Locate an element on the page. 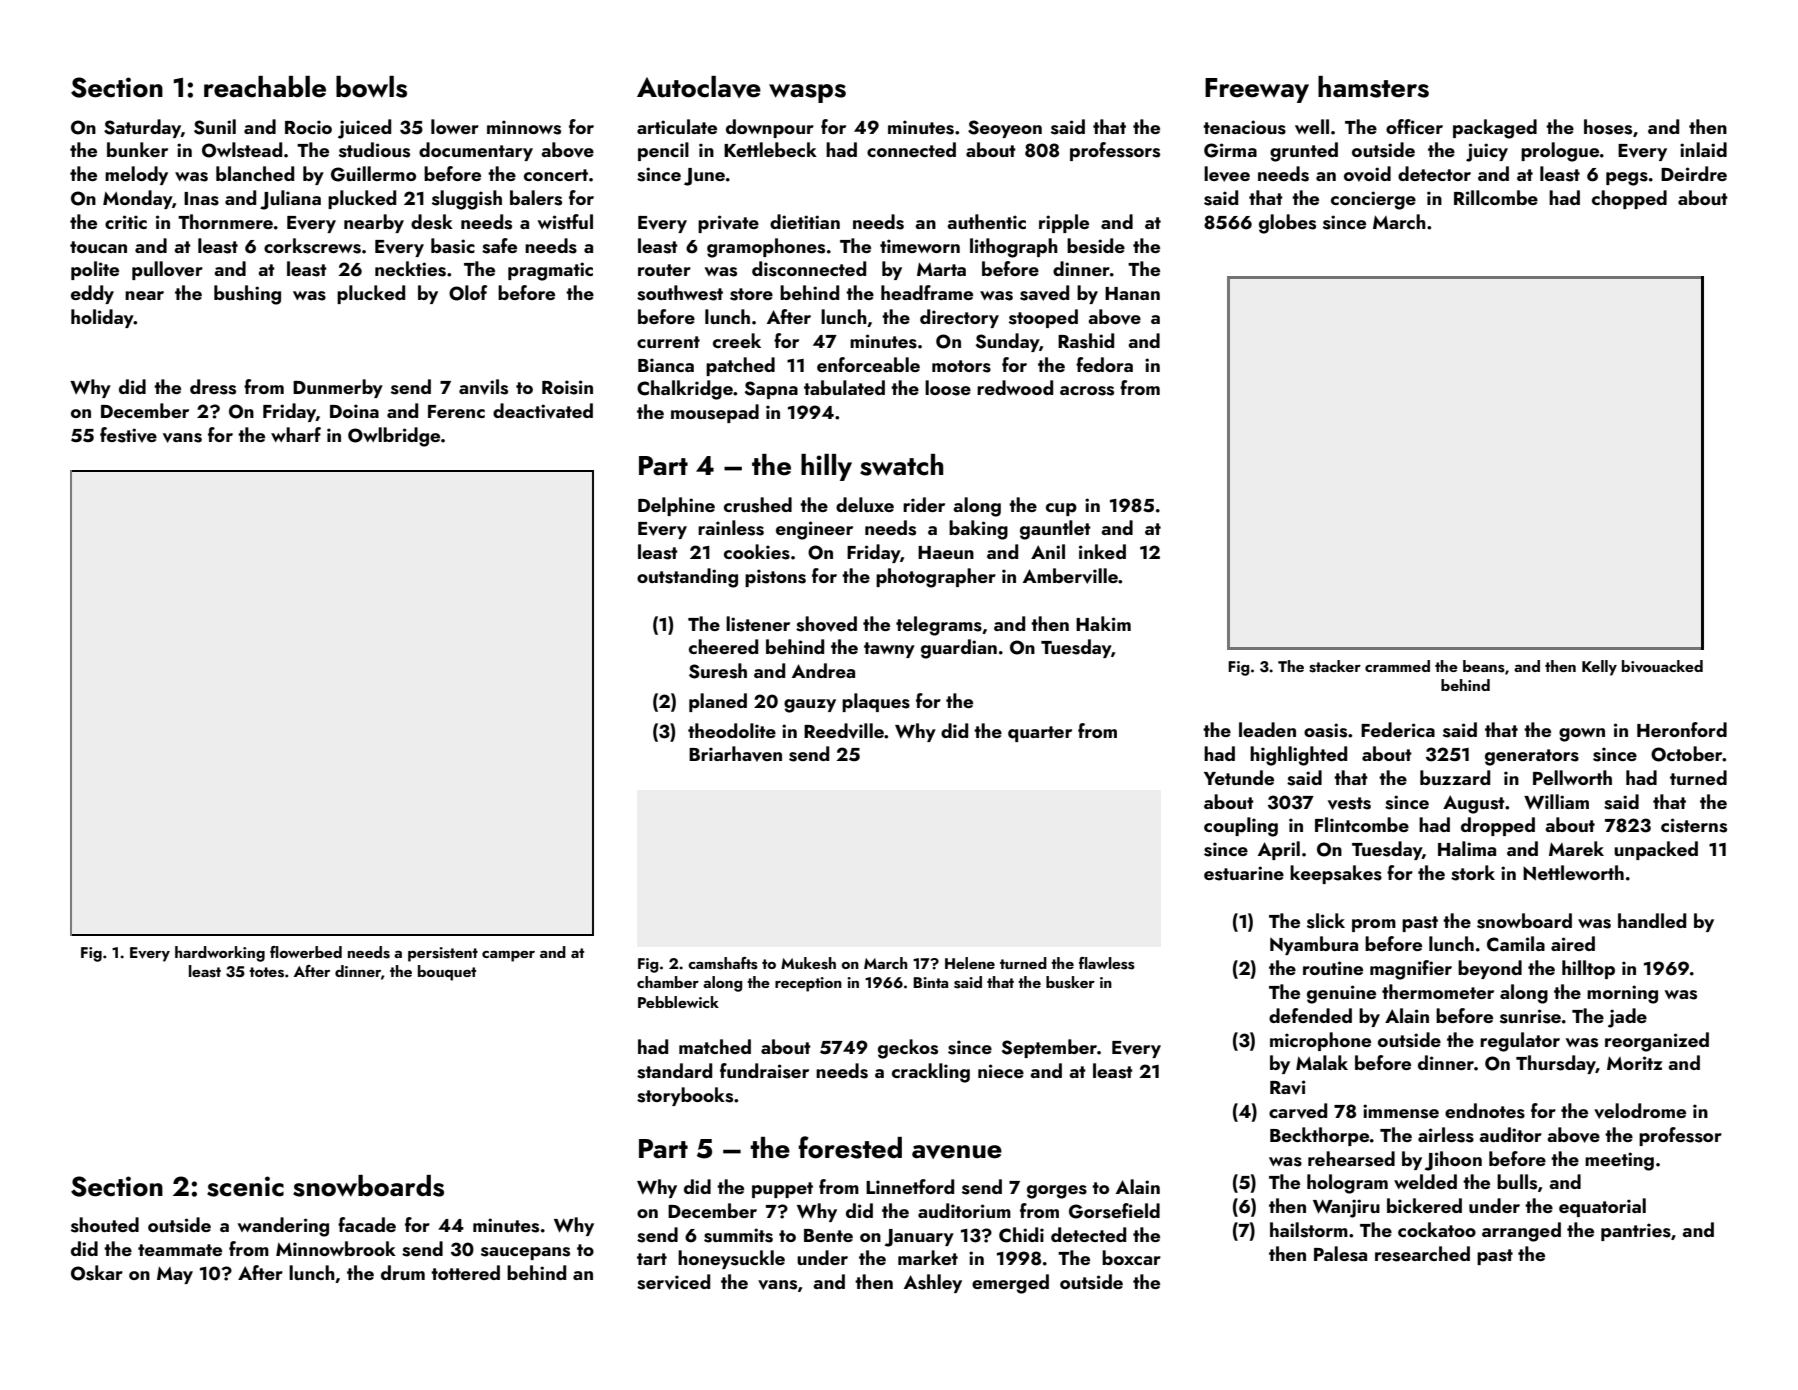 This page has height=1390, width=1798. Oskar is located at coordinates (97, 1273).
